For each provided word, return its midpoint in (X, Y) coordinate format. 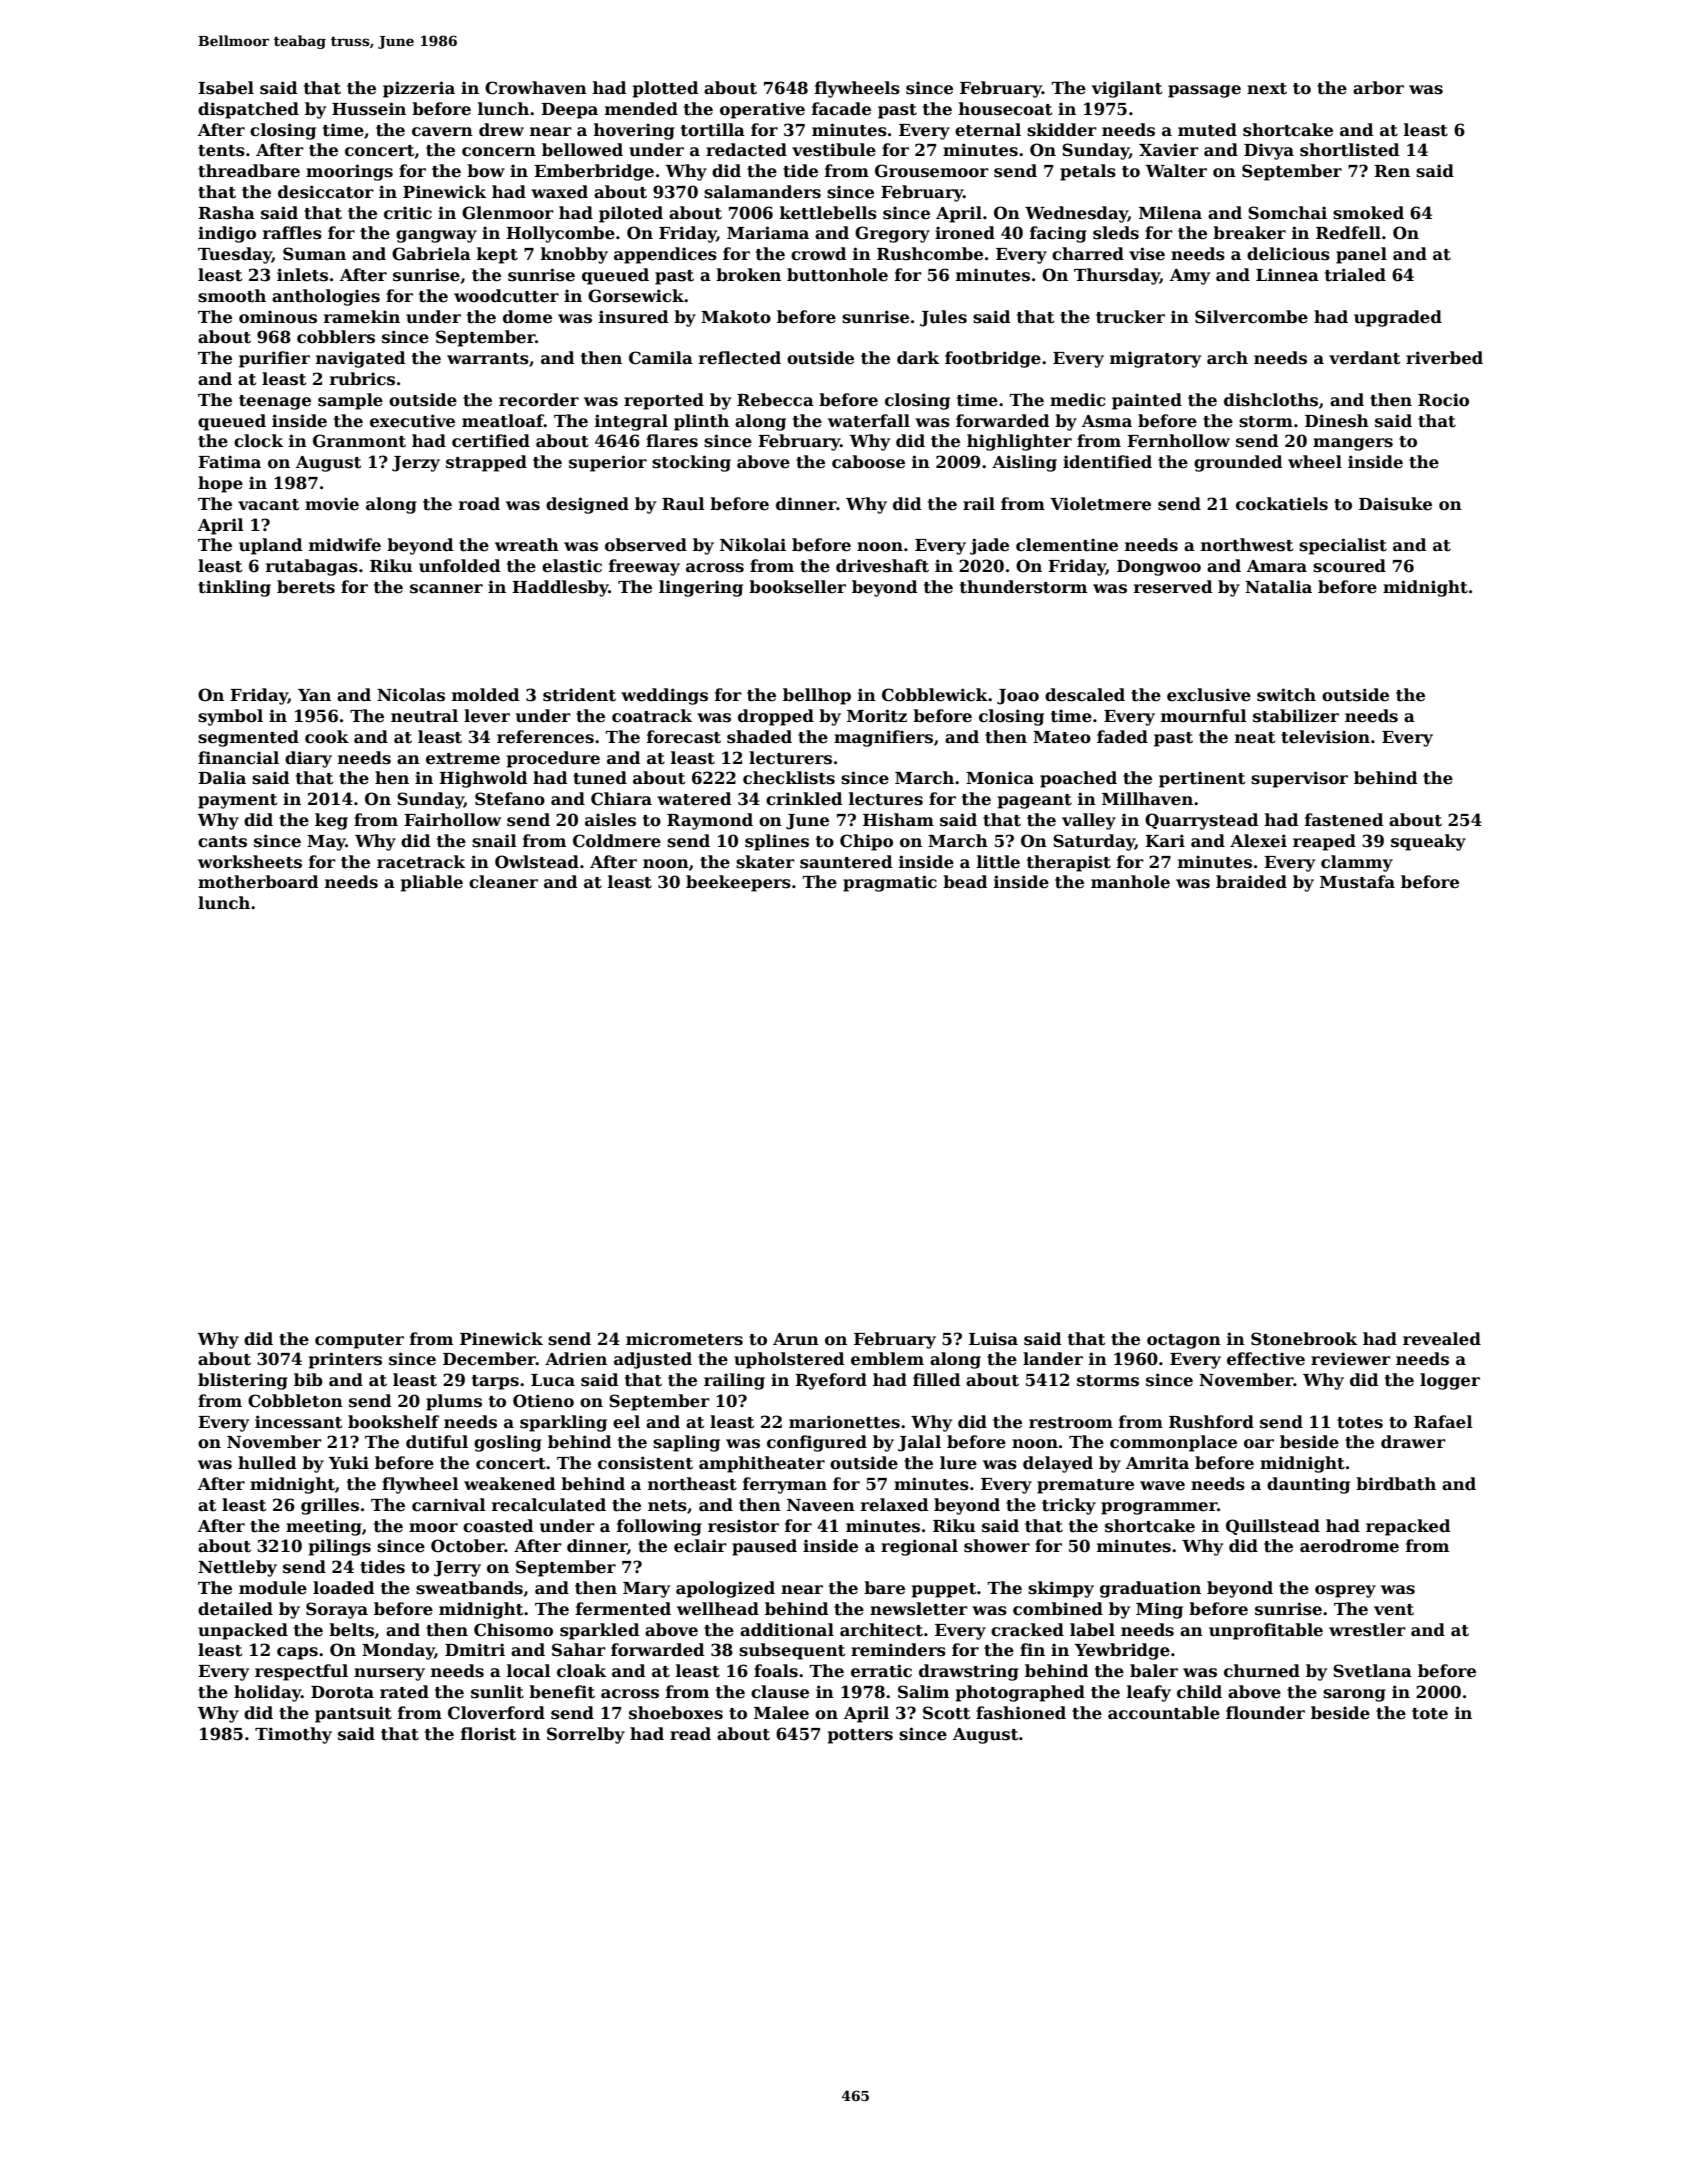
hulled (267, 1463)
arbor (1378, 88)
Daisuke (1395, 504)
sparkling (563, 1423)
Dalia (222, 778)
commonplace (1173, 1443)
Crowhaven (536, 88)
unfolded (460, 566)
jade (989, 546)
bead (965, 882)
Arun (796, 1339)
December (489, 1359)
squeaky (1428, 842)
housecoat (1005, 109)
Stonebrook (1304, 1339)
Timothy (293, 1735)
